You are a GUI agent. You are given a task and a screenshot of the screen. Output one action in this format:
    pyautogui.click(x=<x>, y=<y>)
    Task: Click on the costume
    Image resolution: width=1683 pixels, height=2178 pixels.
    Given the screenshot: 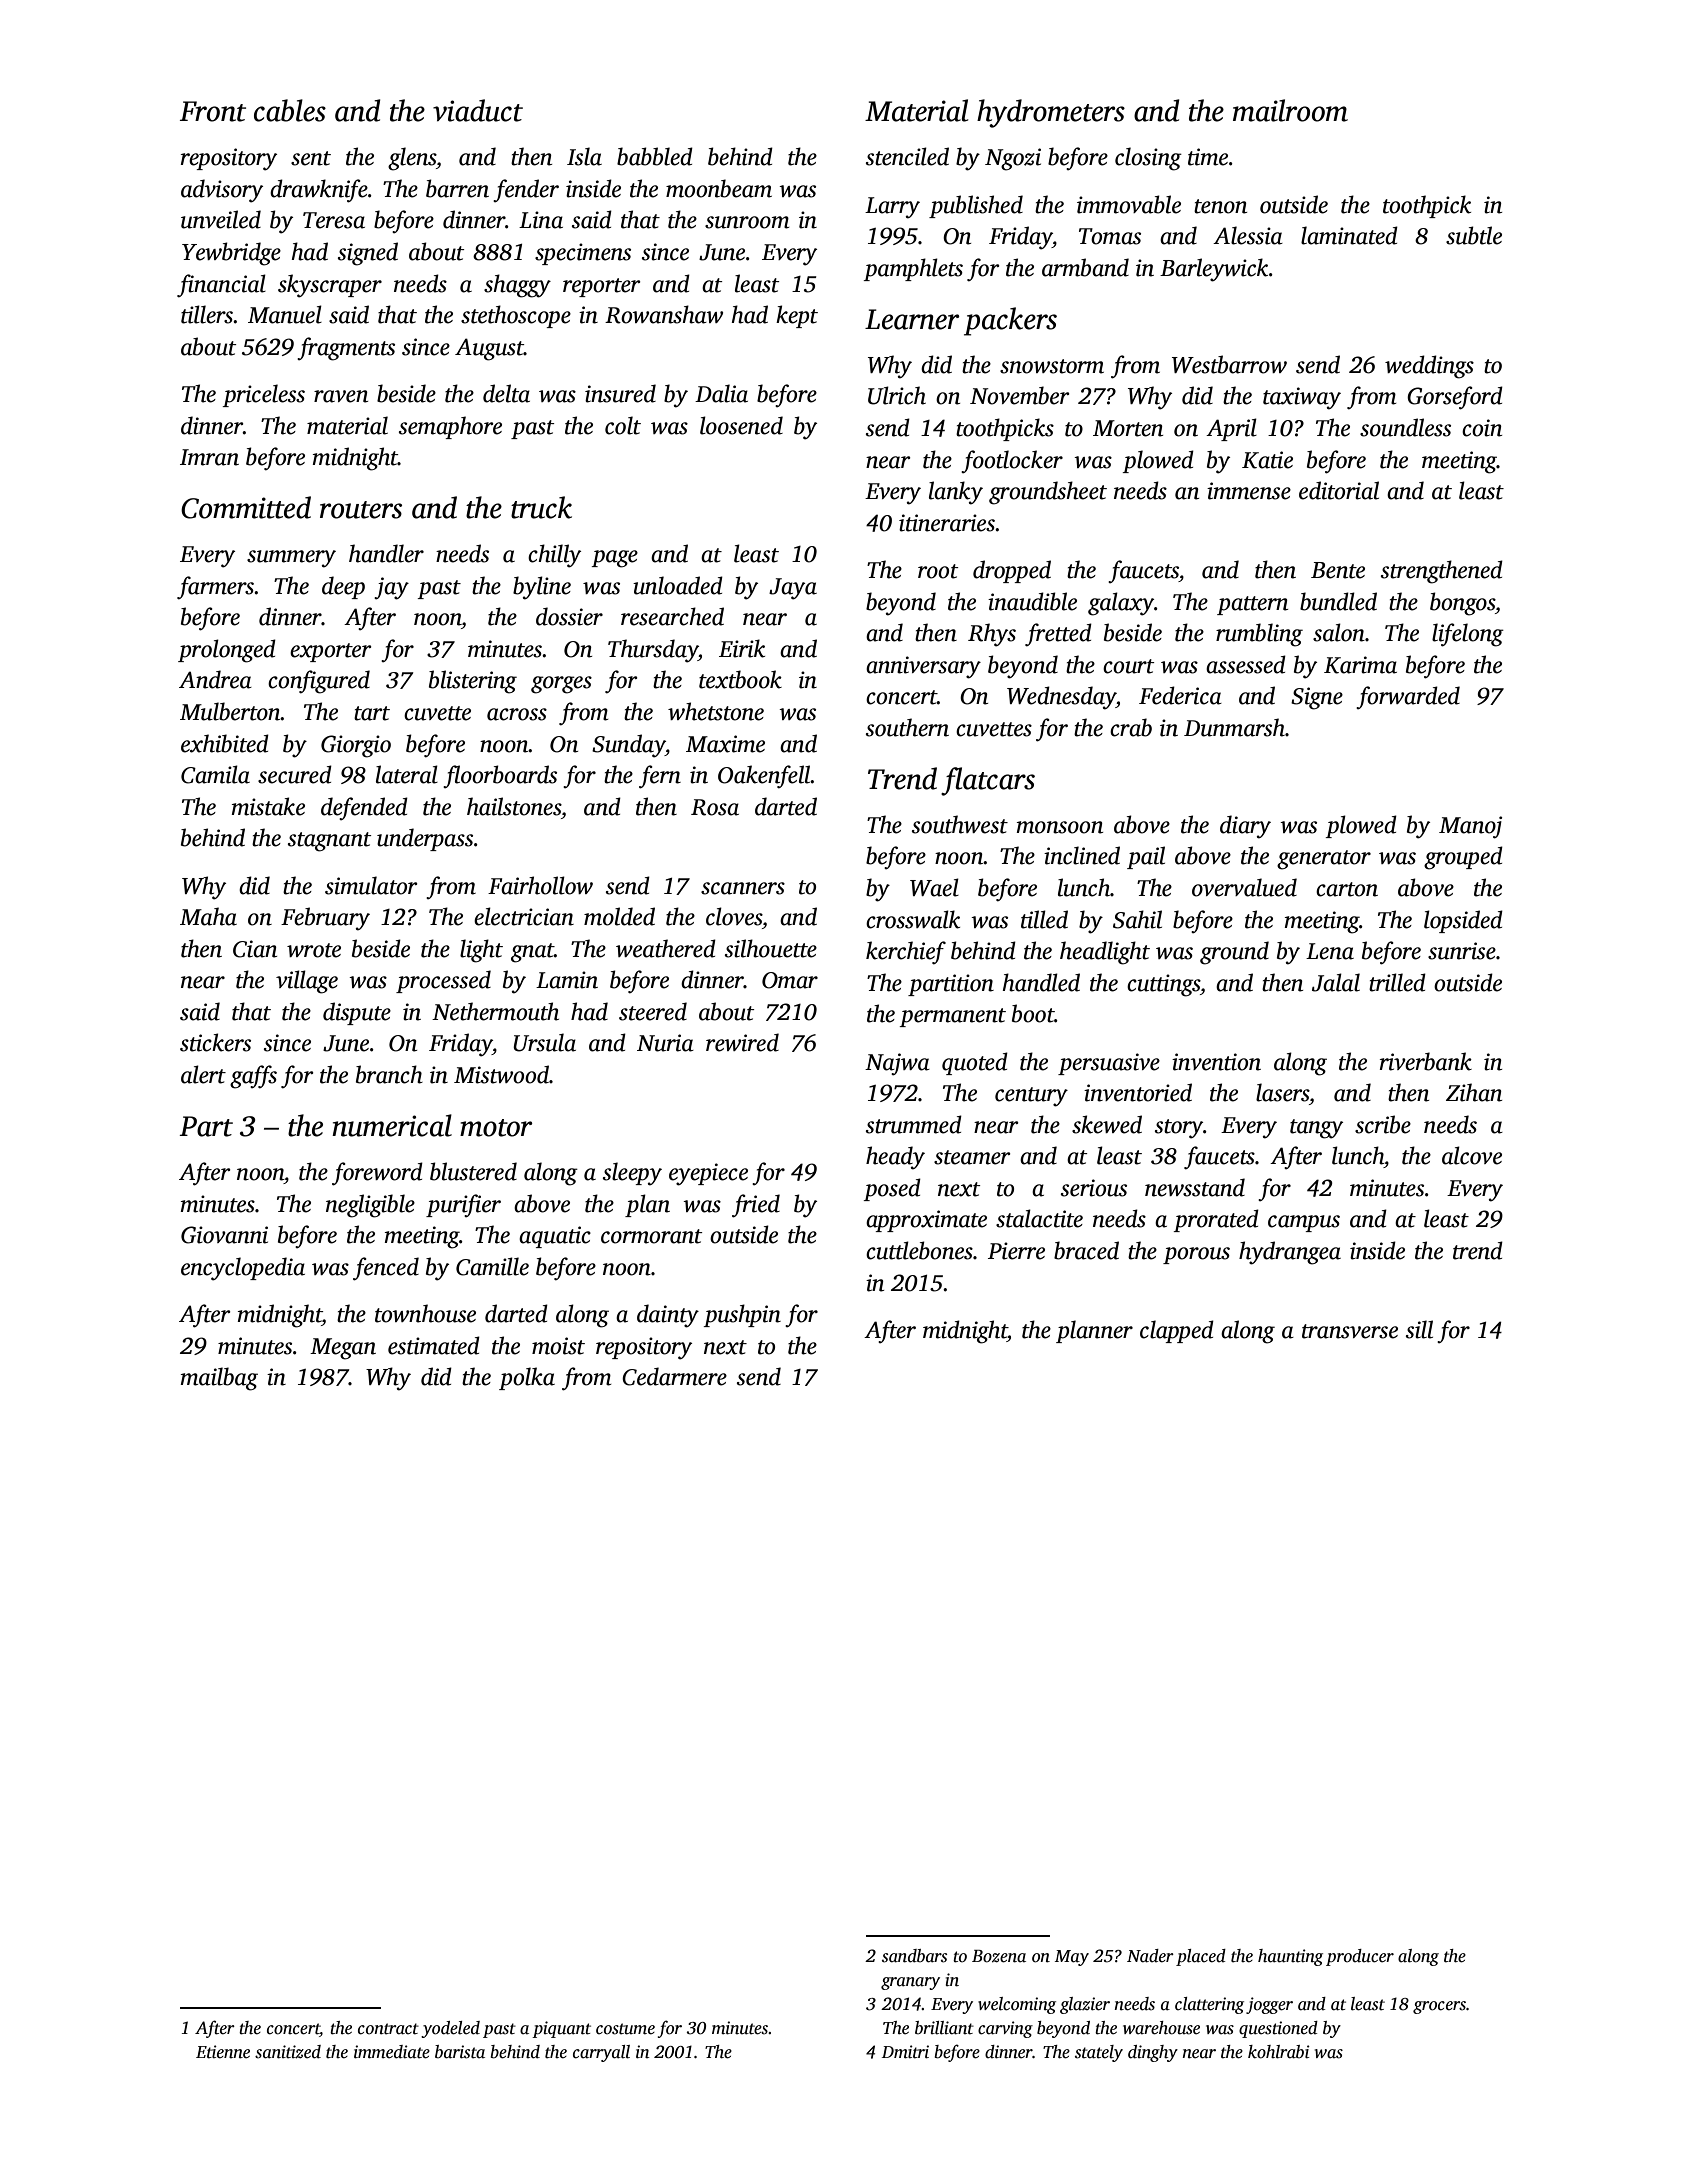 What is the action you would take?
    pyautogui.click(x=625, y=2029)
